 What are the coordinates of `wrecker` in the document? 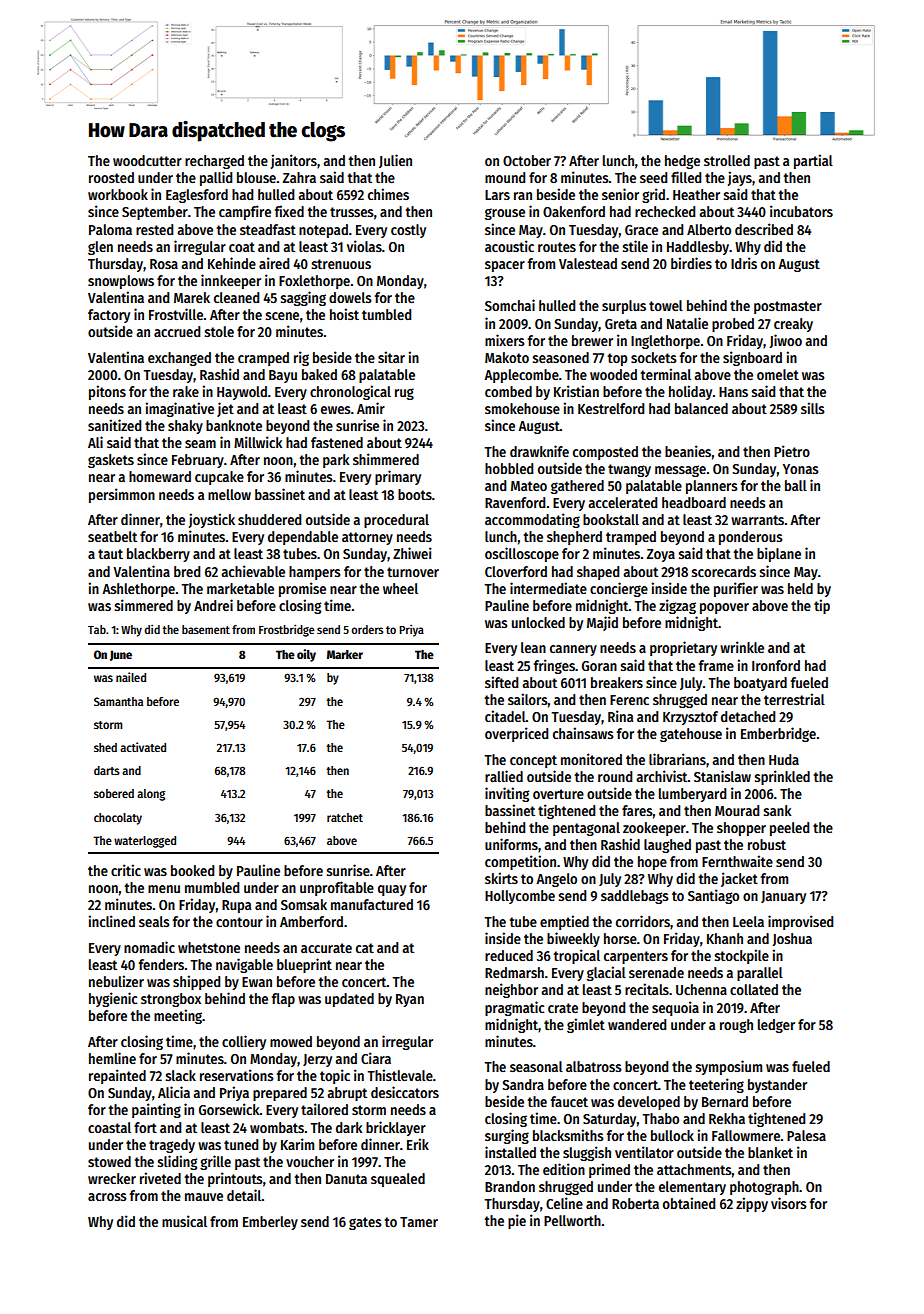 It's located at (112, 1178).
